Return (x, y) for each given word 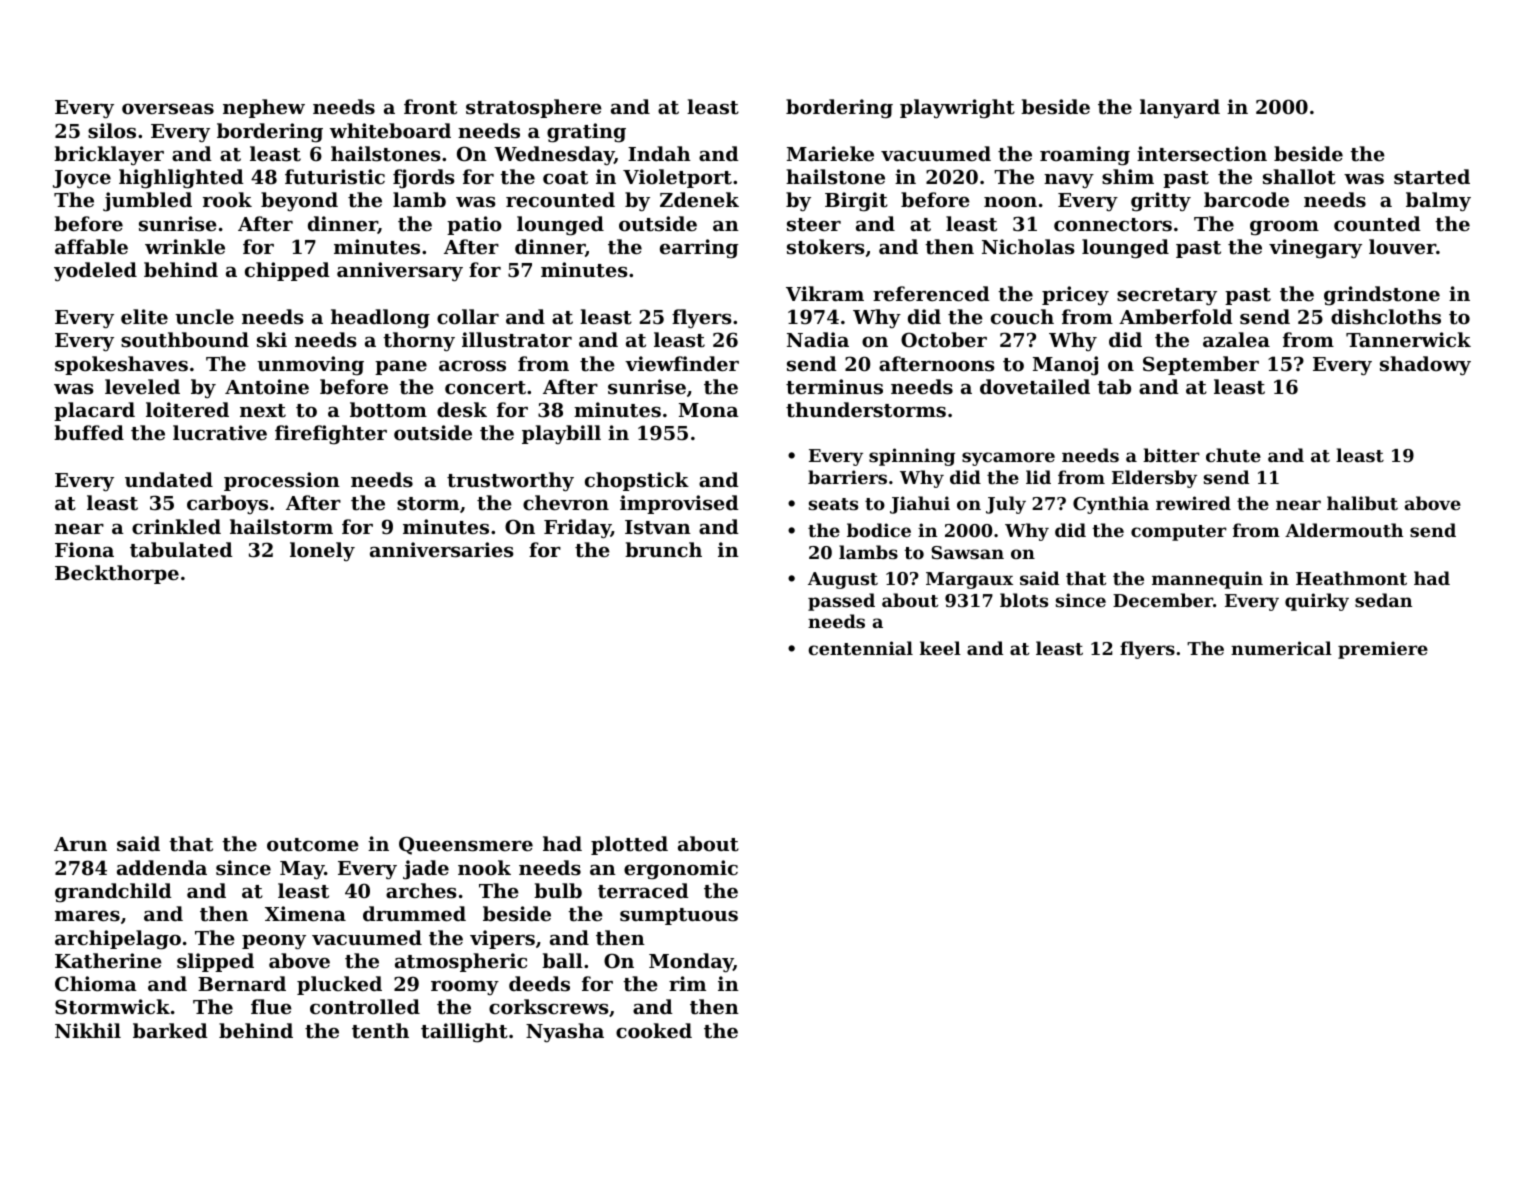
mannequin (1207, 580)
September (1201, 365)
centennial (860, 648)
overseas (168, 109)
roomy (465, 988)
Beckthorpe (117, 574)
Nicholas (1028, 247)
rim (687, 983)
